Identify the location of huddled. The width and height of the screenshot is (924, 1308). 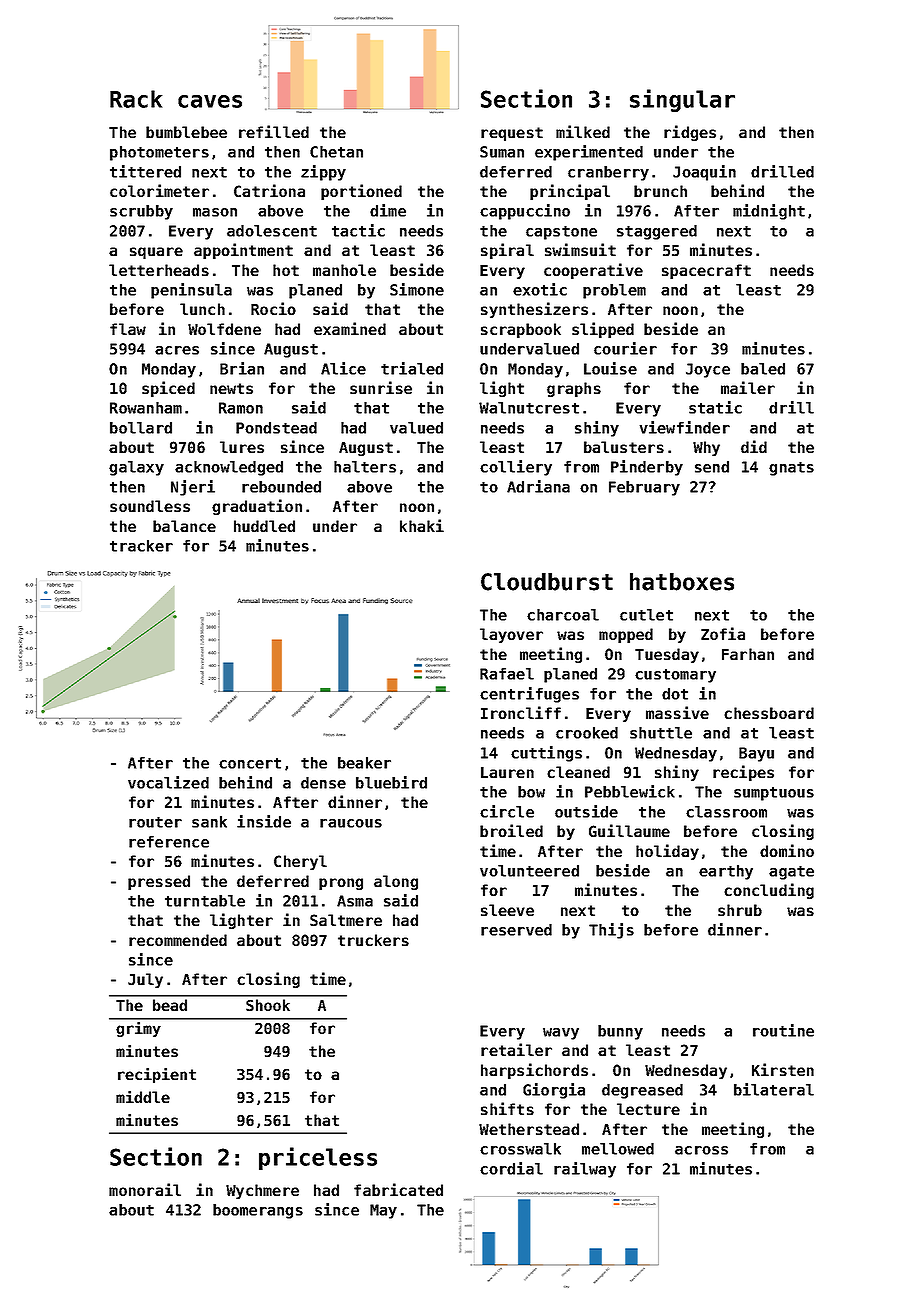
(264, 526).
